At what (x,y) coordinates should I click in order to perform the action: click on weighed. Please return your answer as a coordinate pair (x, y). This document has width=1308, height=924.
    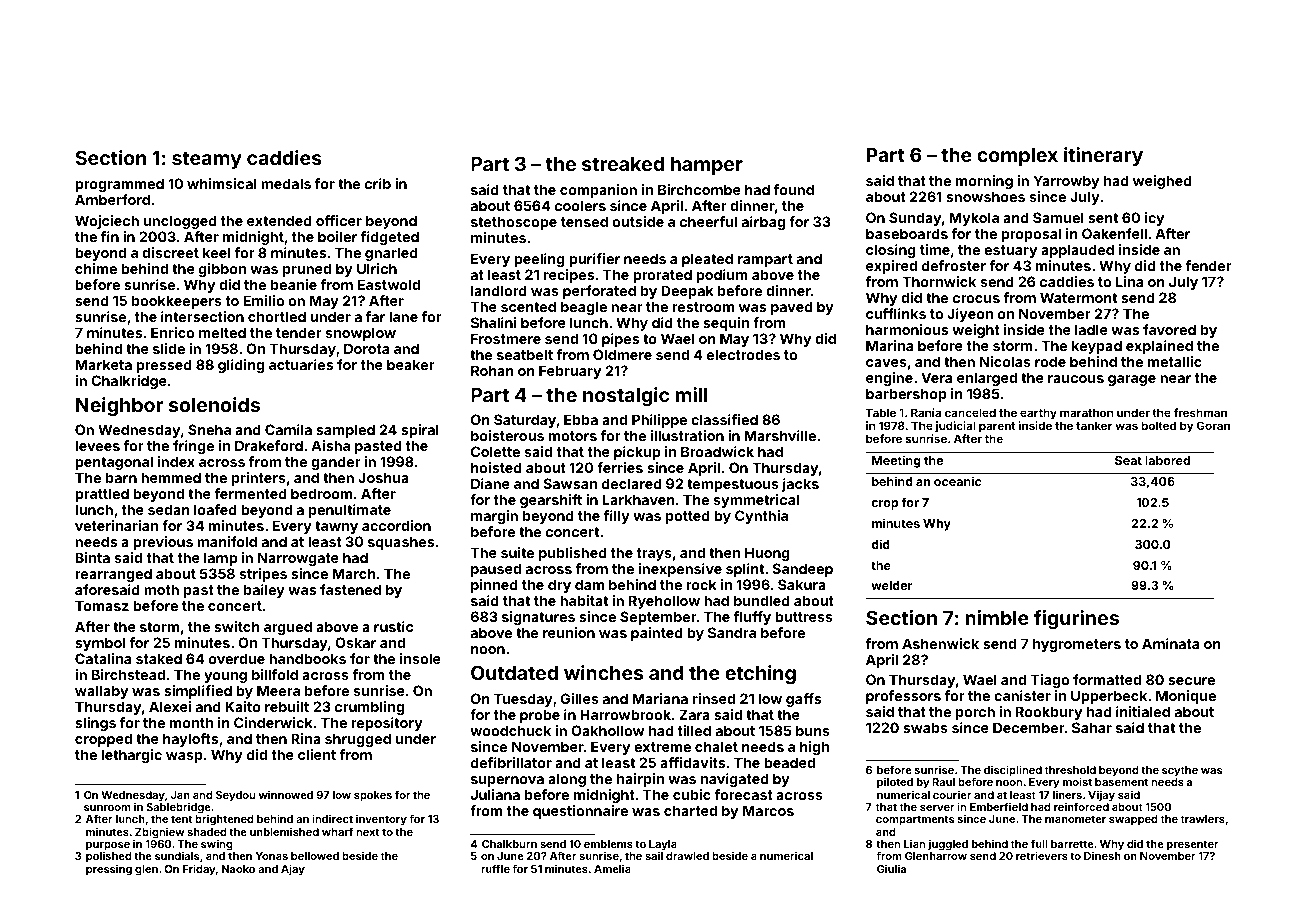
    Looking at the image, I should click on (1162, 182).
